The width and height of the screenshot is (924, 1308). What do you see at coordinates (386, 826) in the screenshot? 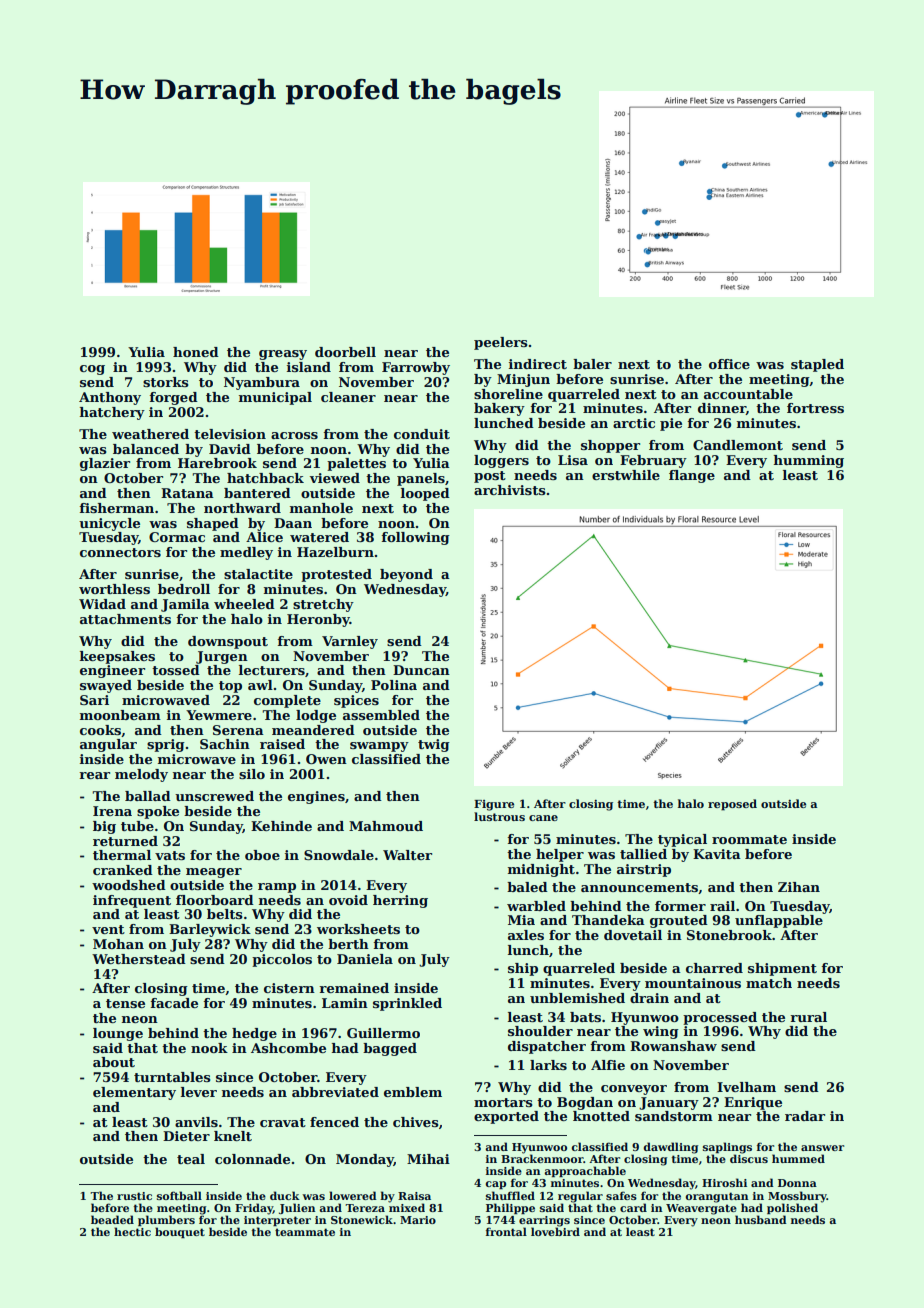
I see `Mahmoud` at bounding box center [386, 826].
